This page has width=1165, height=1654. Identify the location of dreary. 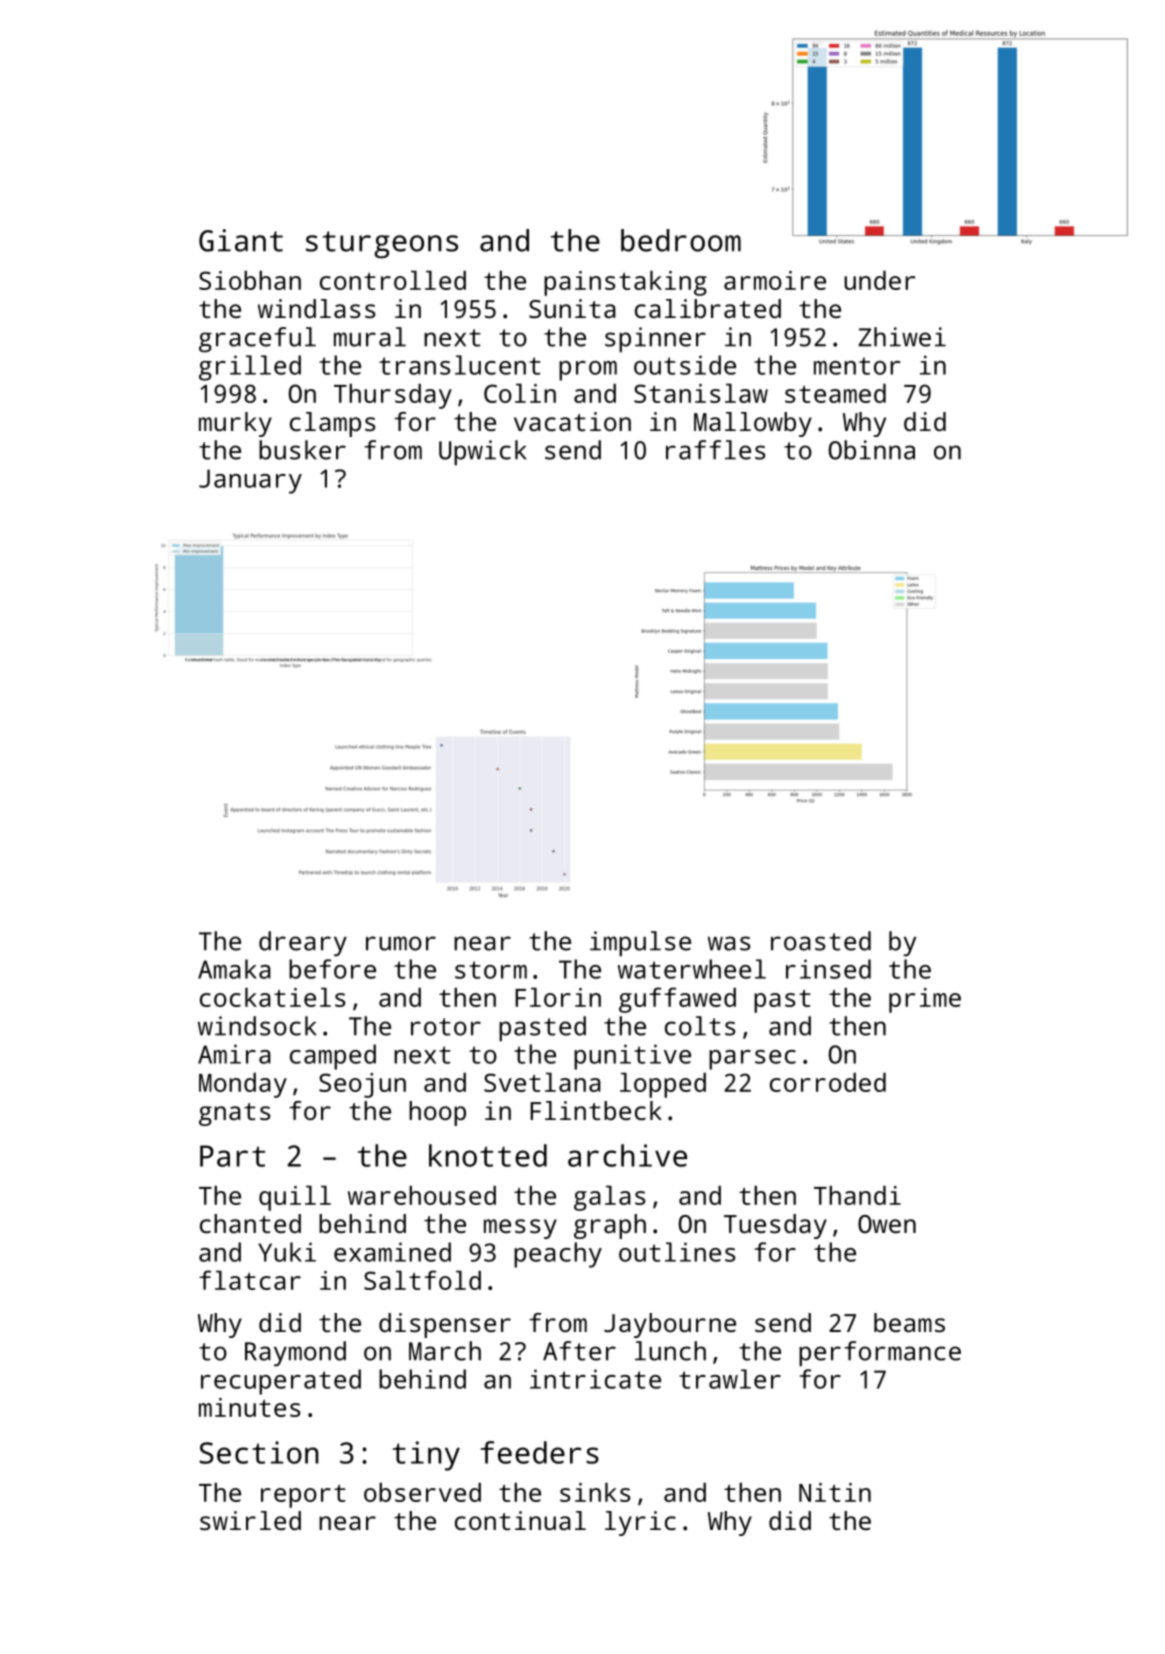
(303, 943).
